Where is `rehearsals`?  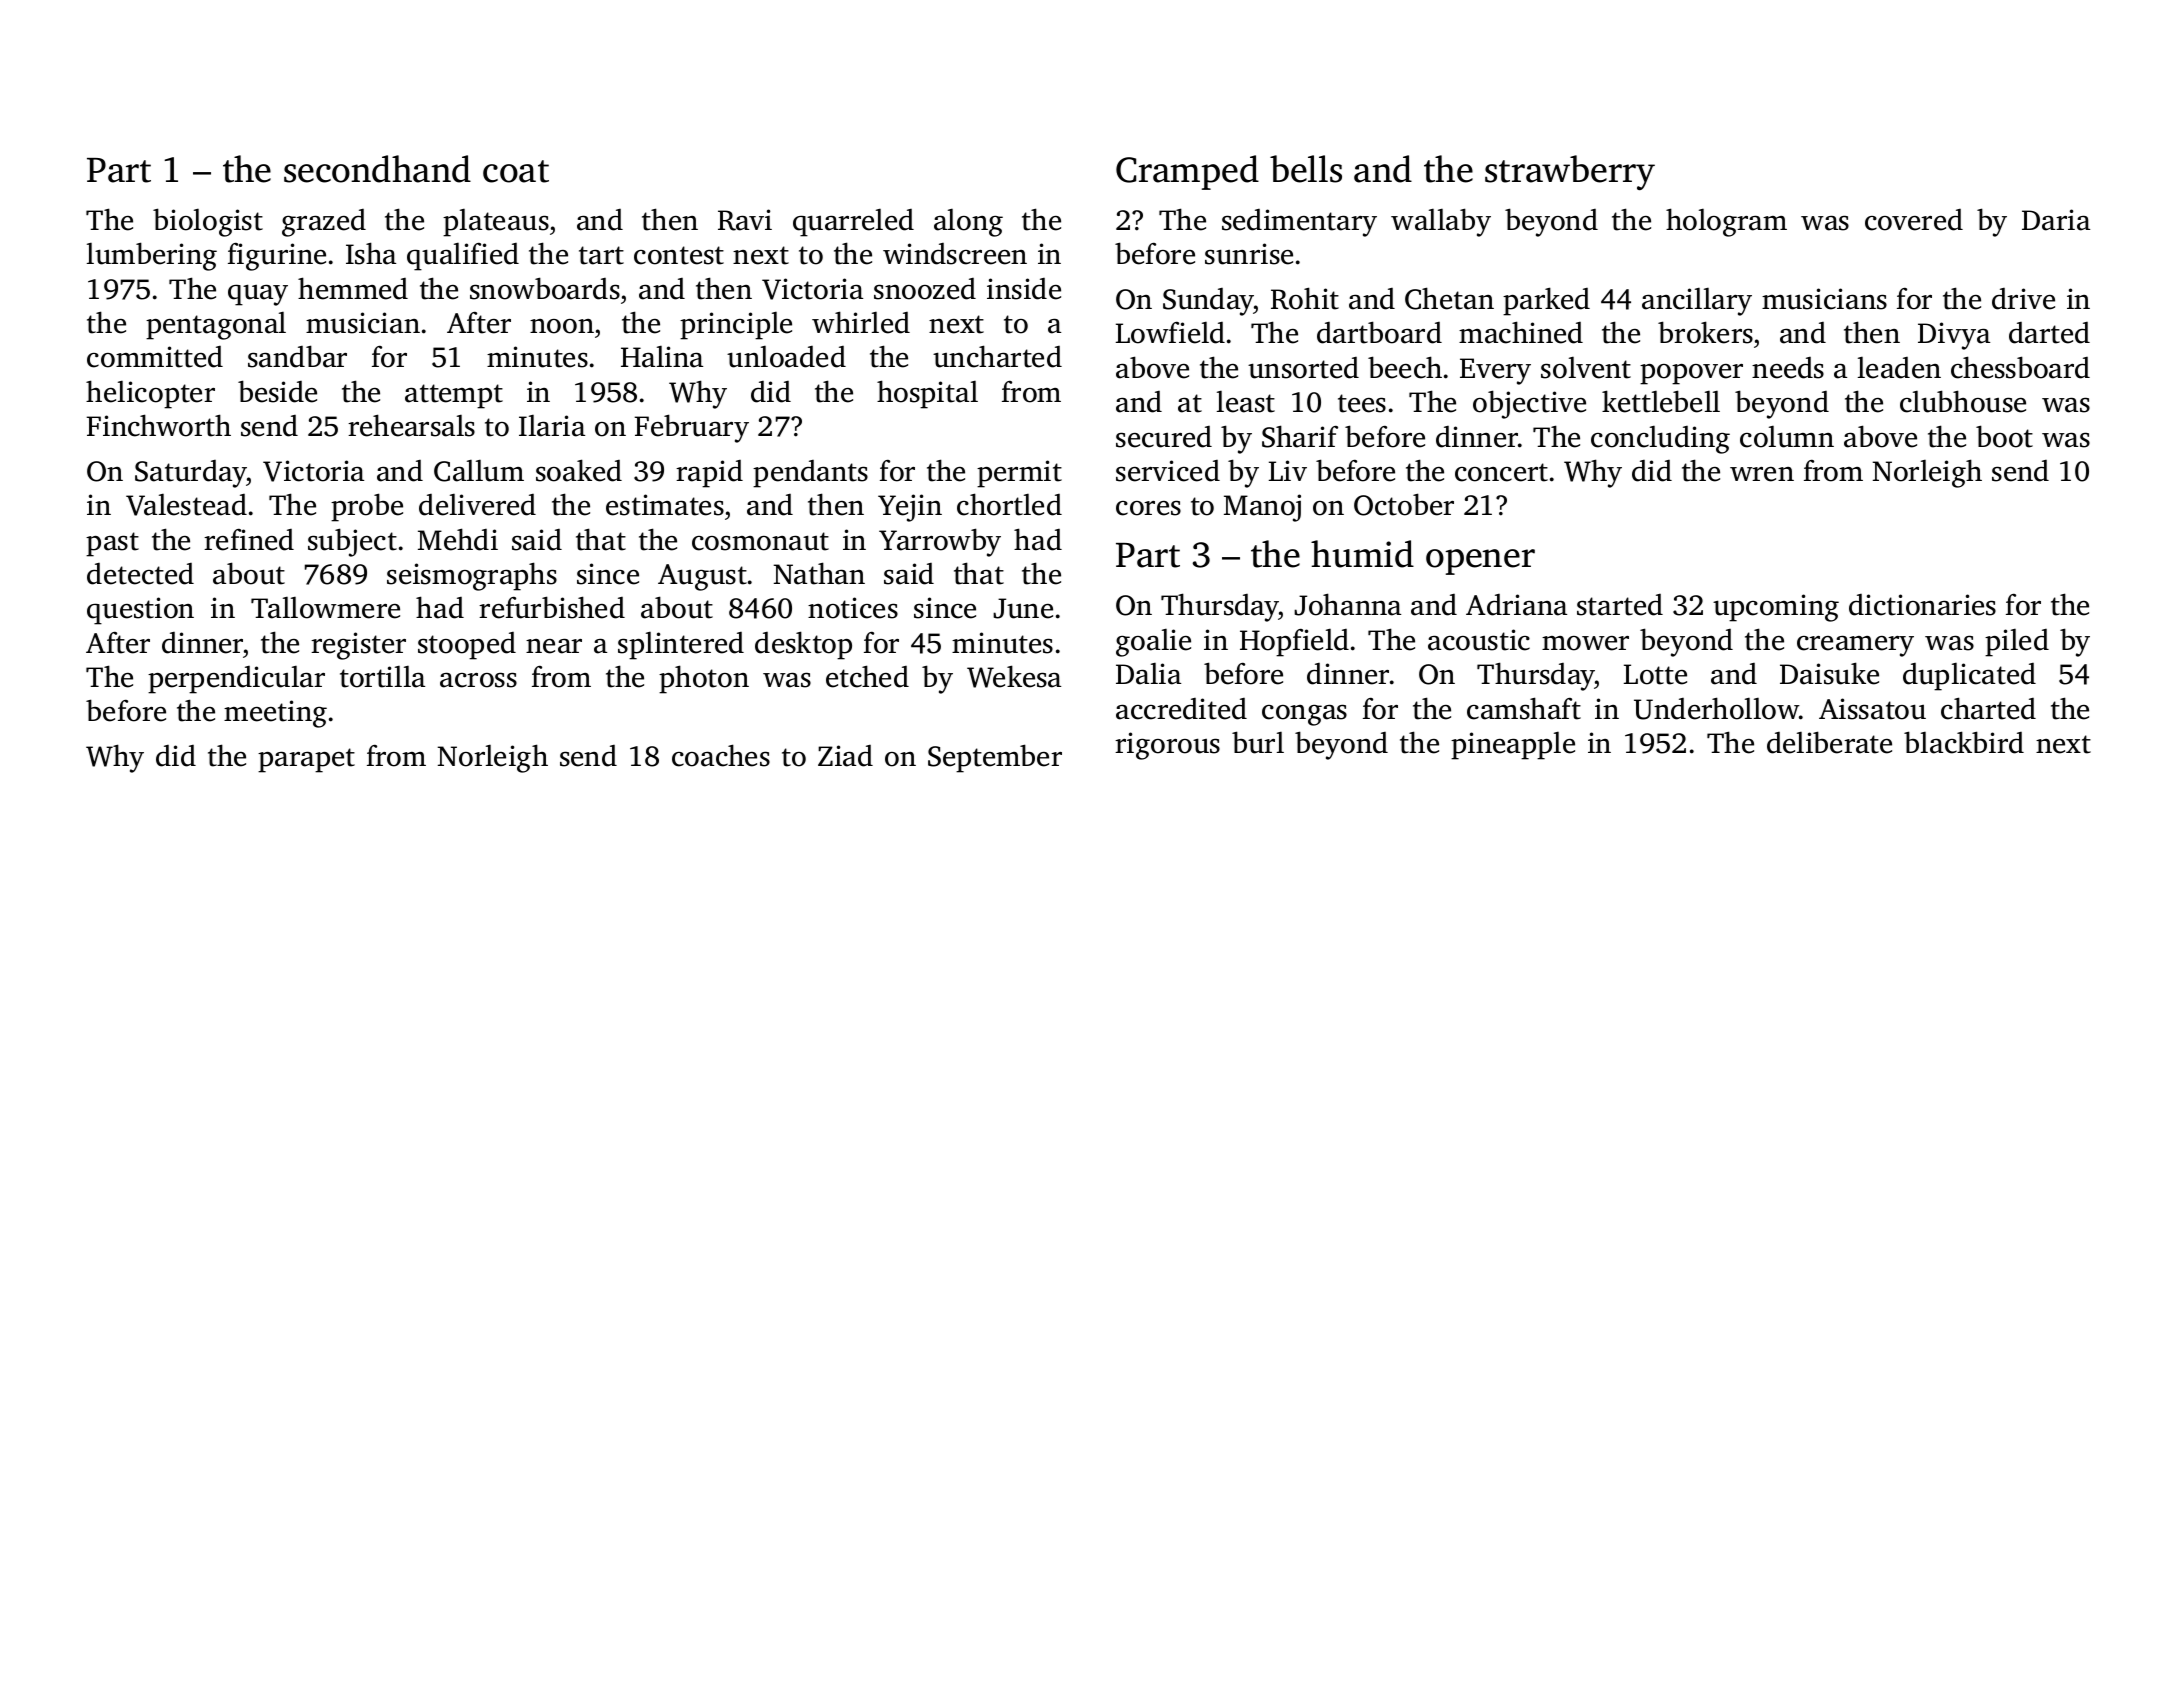 rehearsals is located at coordinates (411, 425).
